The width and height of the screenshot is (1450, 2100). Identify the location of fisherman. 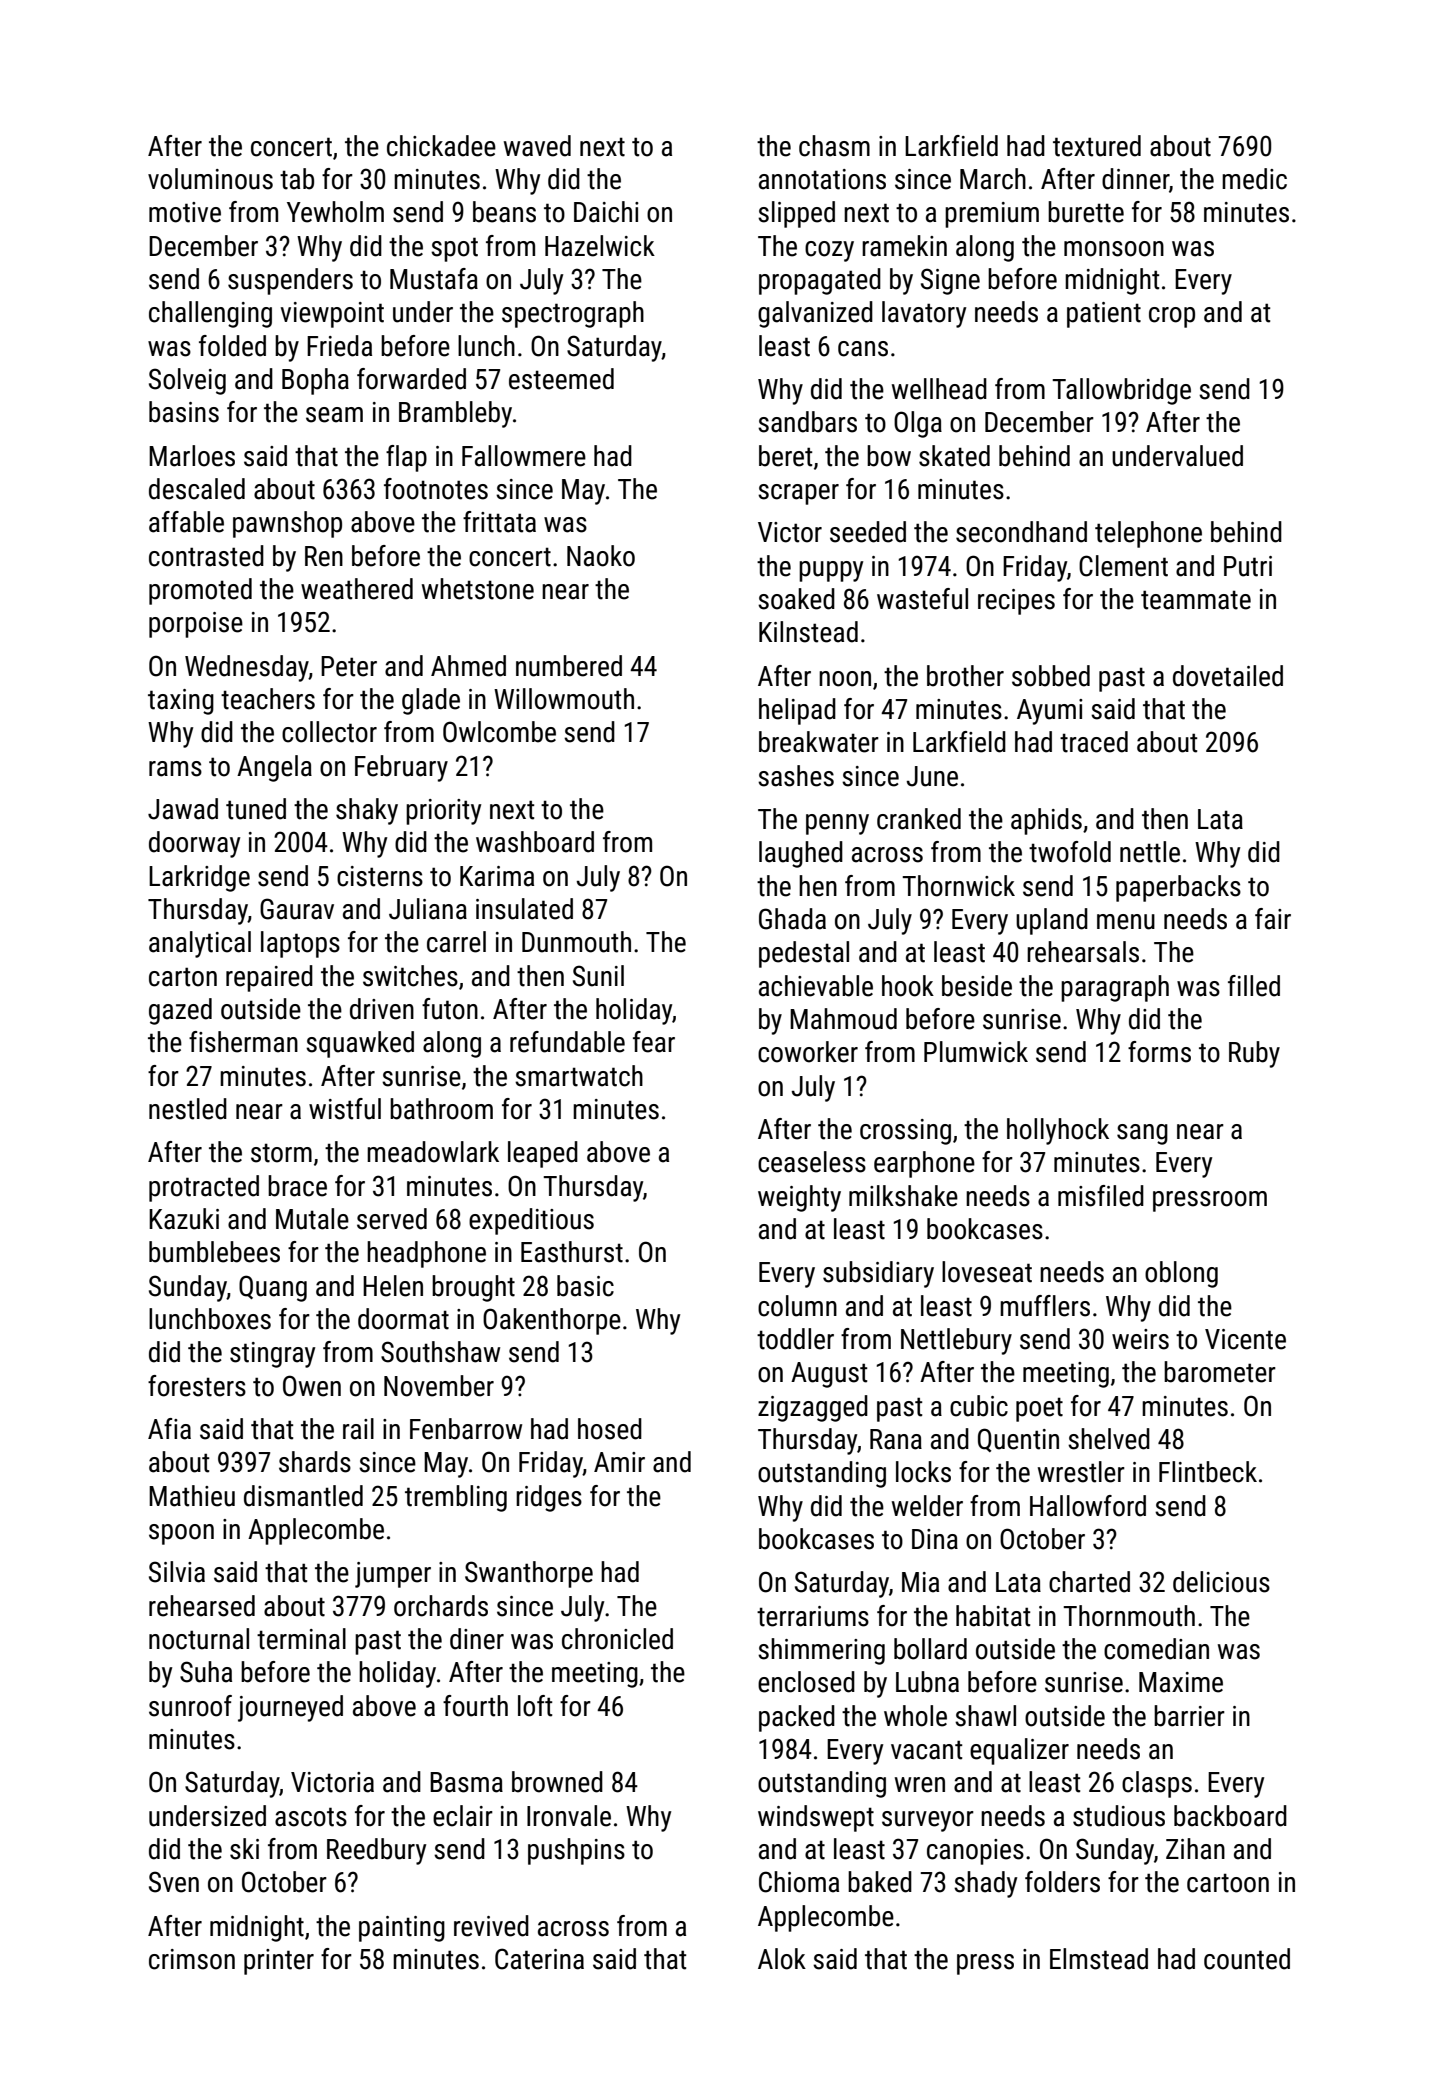
(243, 1042).
